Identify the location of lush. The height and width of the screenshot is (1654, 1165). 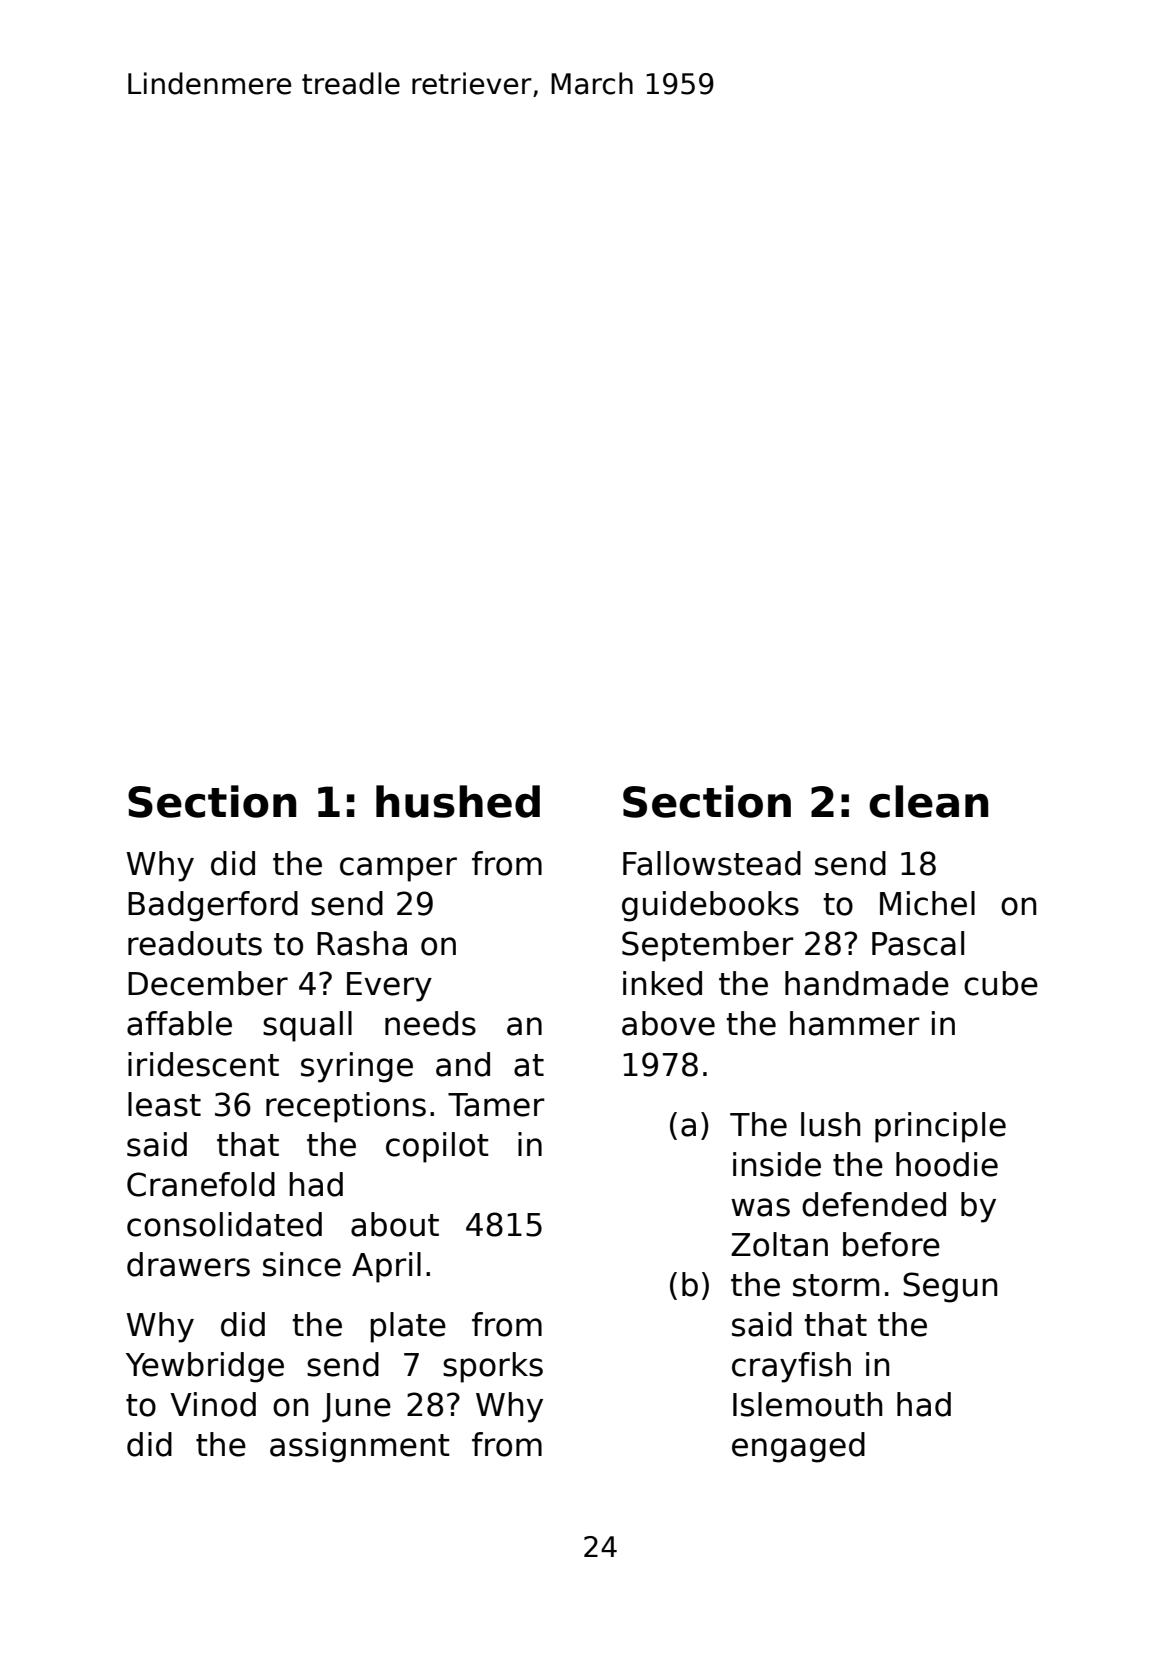
(830, 1124).
